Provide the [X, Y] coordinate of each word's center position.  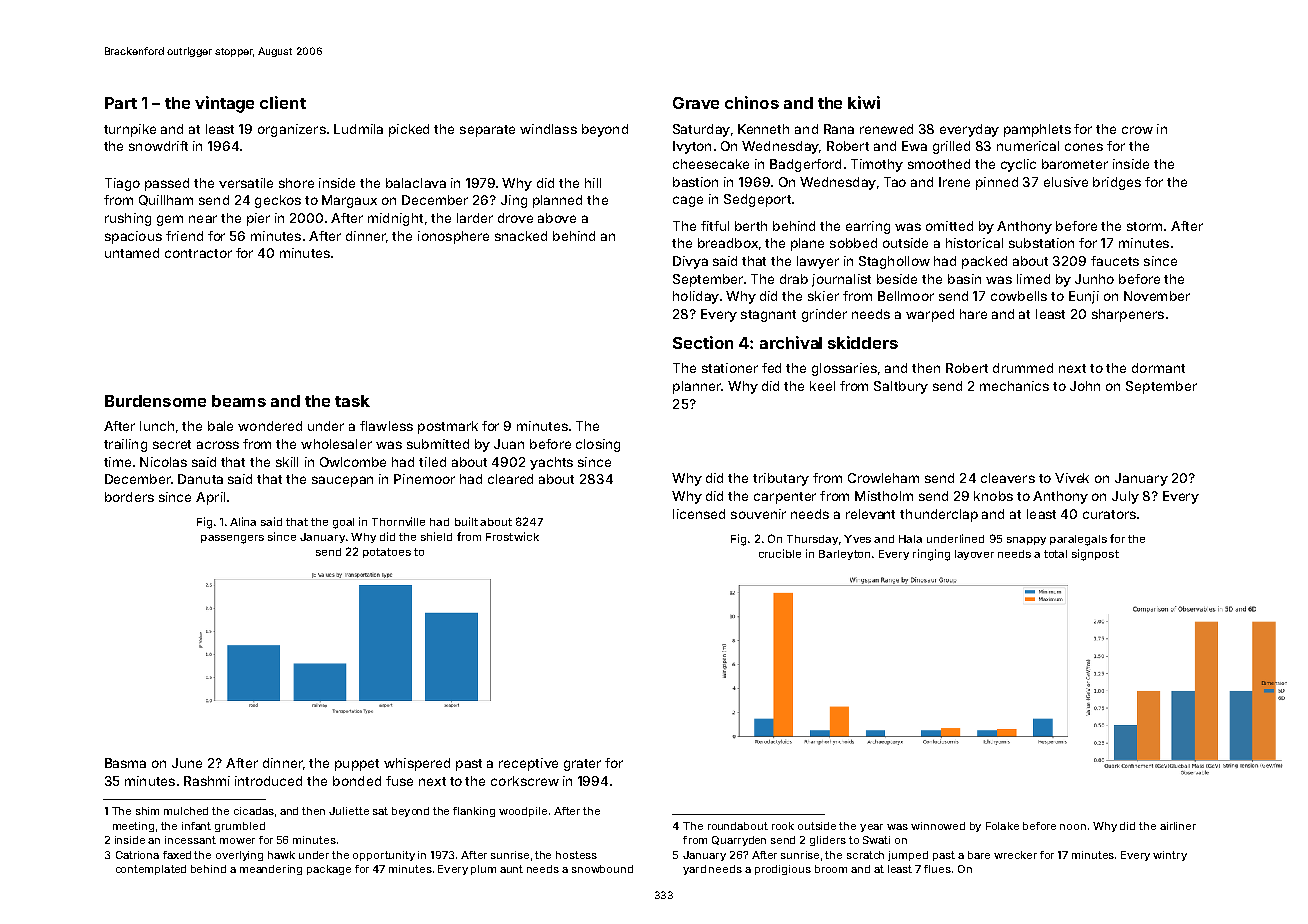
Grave [696, 103]
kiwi [864, 102]
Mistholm [884, 496]
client [283, 102]
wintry [1170, 856]
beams [239, 401]
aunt [511, 869]
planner [697, 387]
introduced [268, 781]
